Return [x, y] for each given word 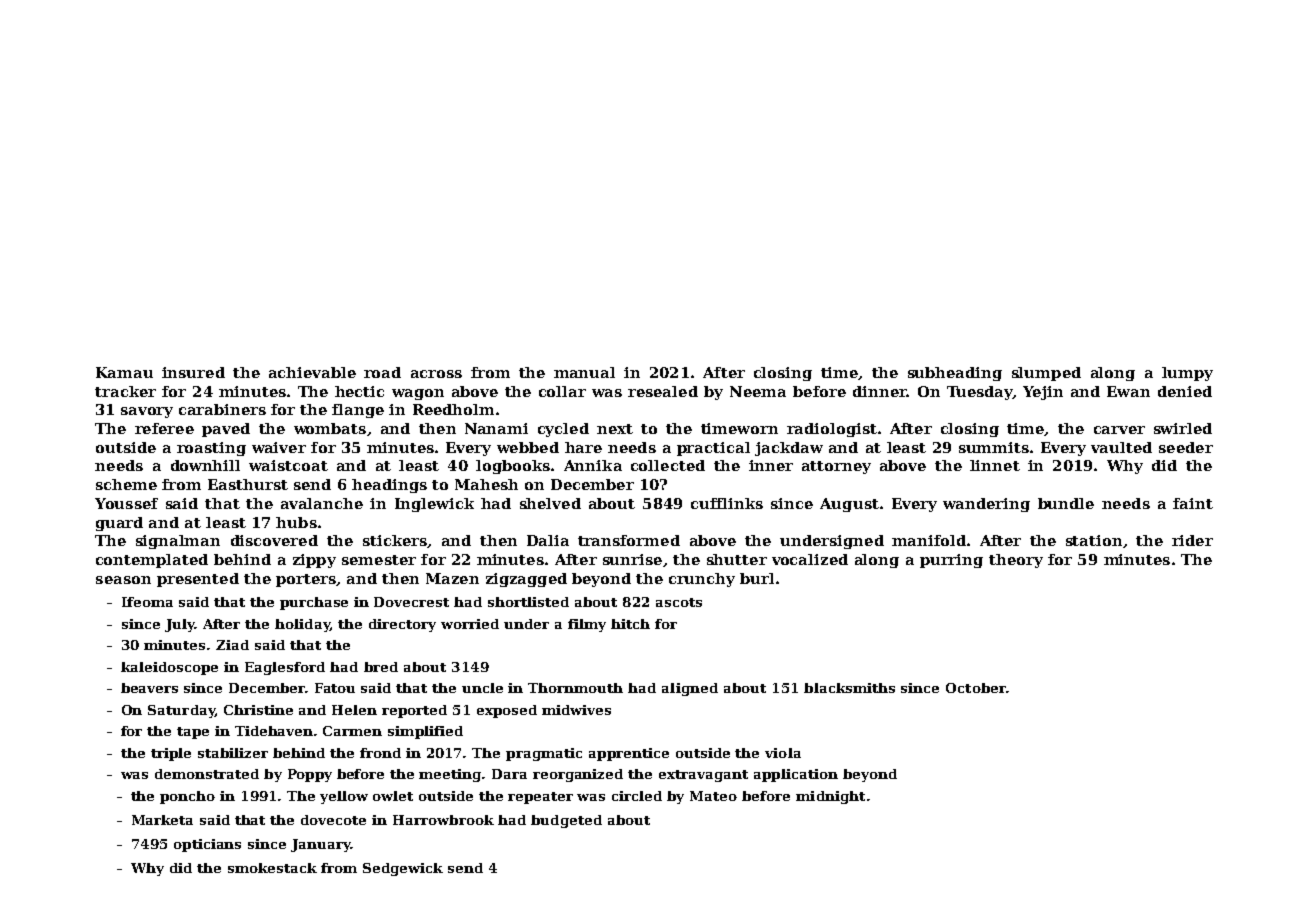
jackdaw [789, 449]
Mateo [713, 796]
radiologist [832, 430]
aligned [690, 689]
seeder [1186, 447]
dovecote [333, 820]
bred [381, 667]
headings [389, 486]
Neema [758, 391]
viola [783, 753]
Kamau [124, 372]
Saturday [181, 711]
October [976, 688]
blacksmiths [849, 688]
